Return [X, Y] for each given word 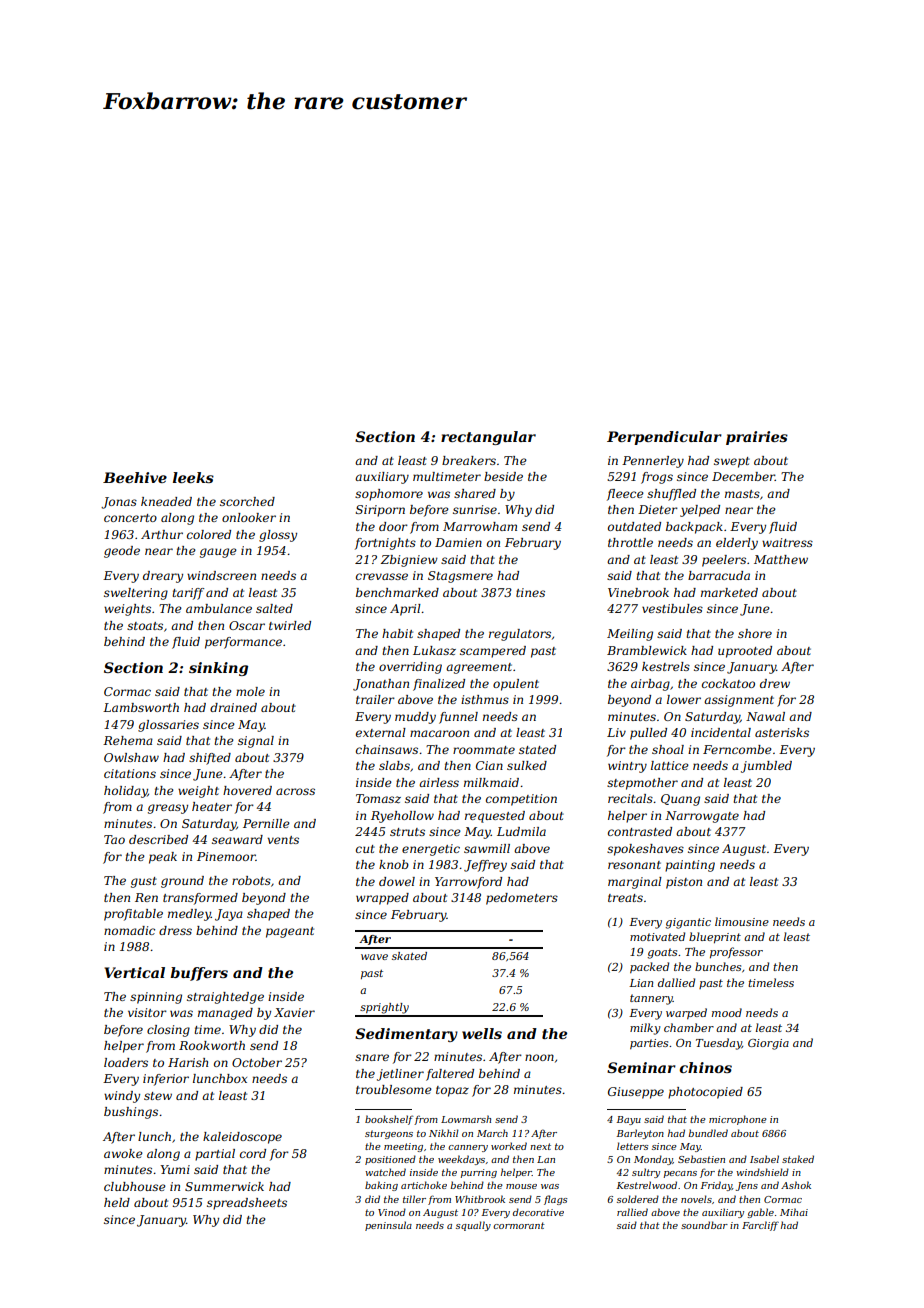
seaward [237, 839]
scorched [247, 501]
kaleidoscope [242, 1138]
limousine [742, 921]
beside [503, 476]
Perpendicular [664, 438]
